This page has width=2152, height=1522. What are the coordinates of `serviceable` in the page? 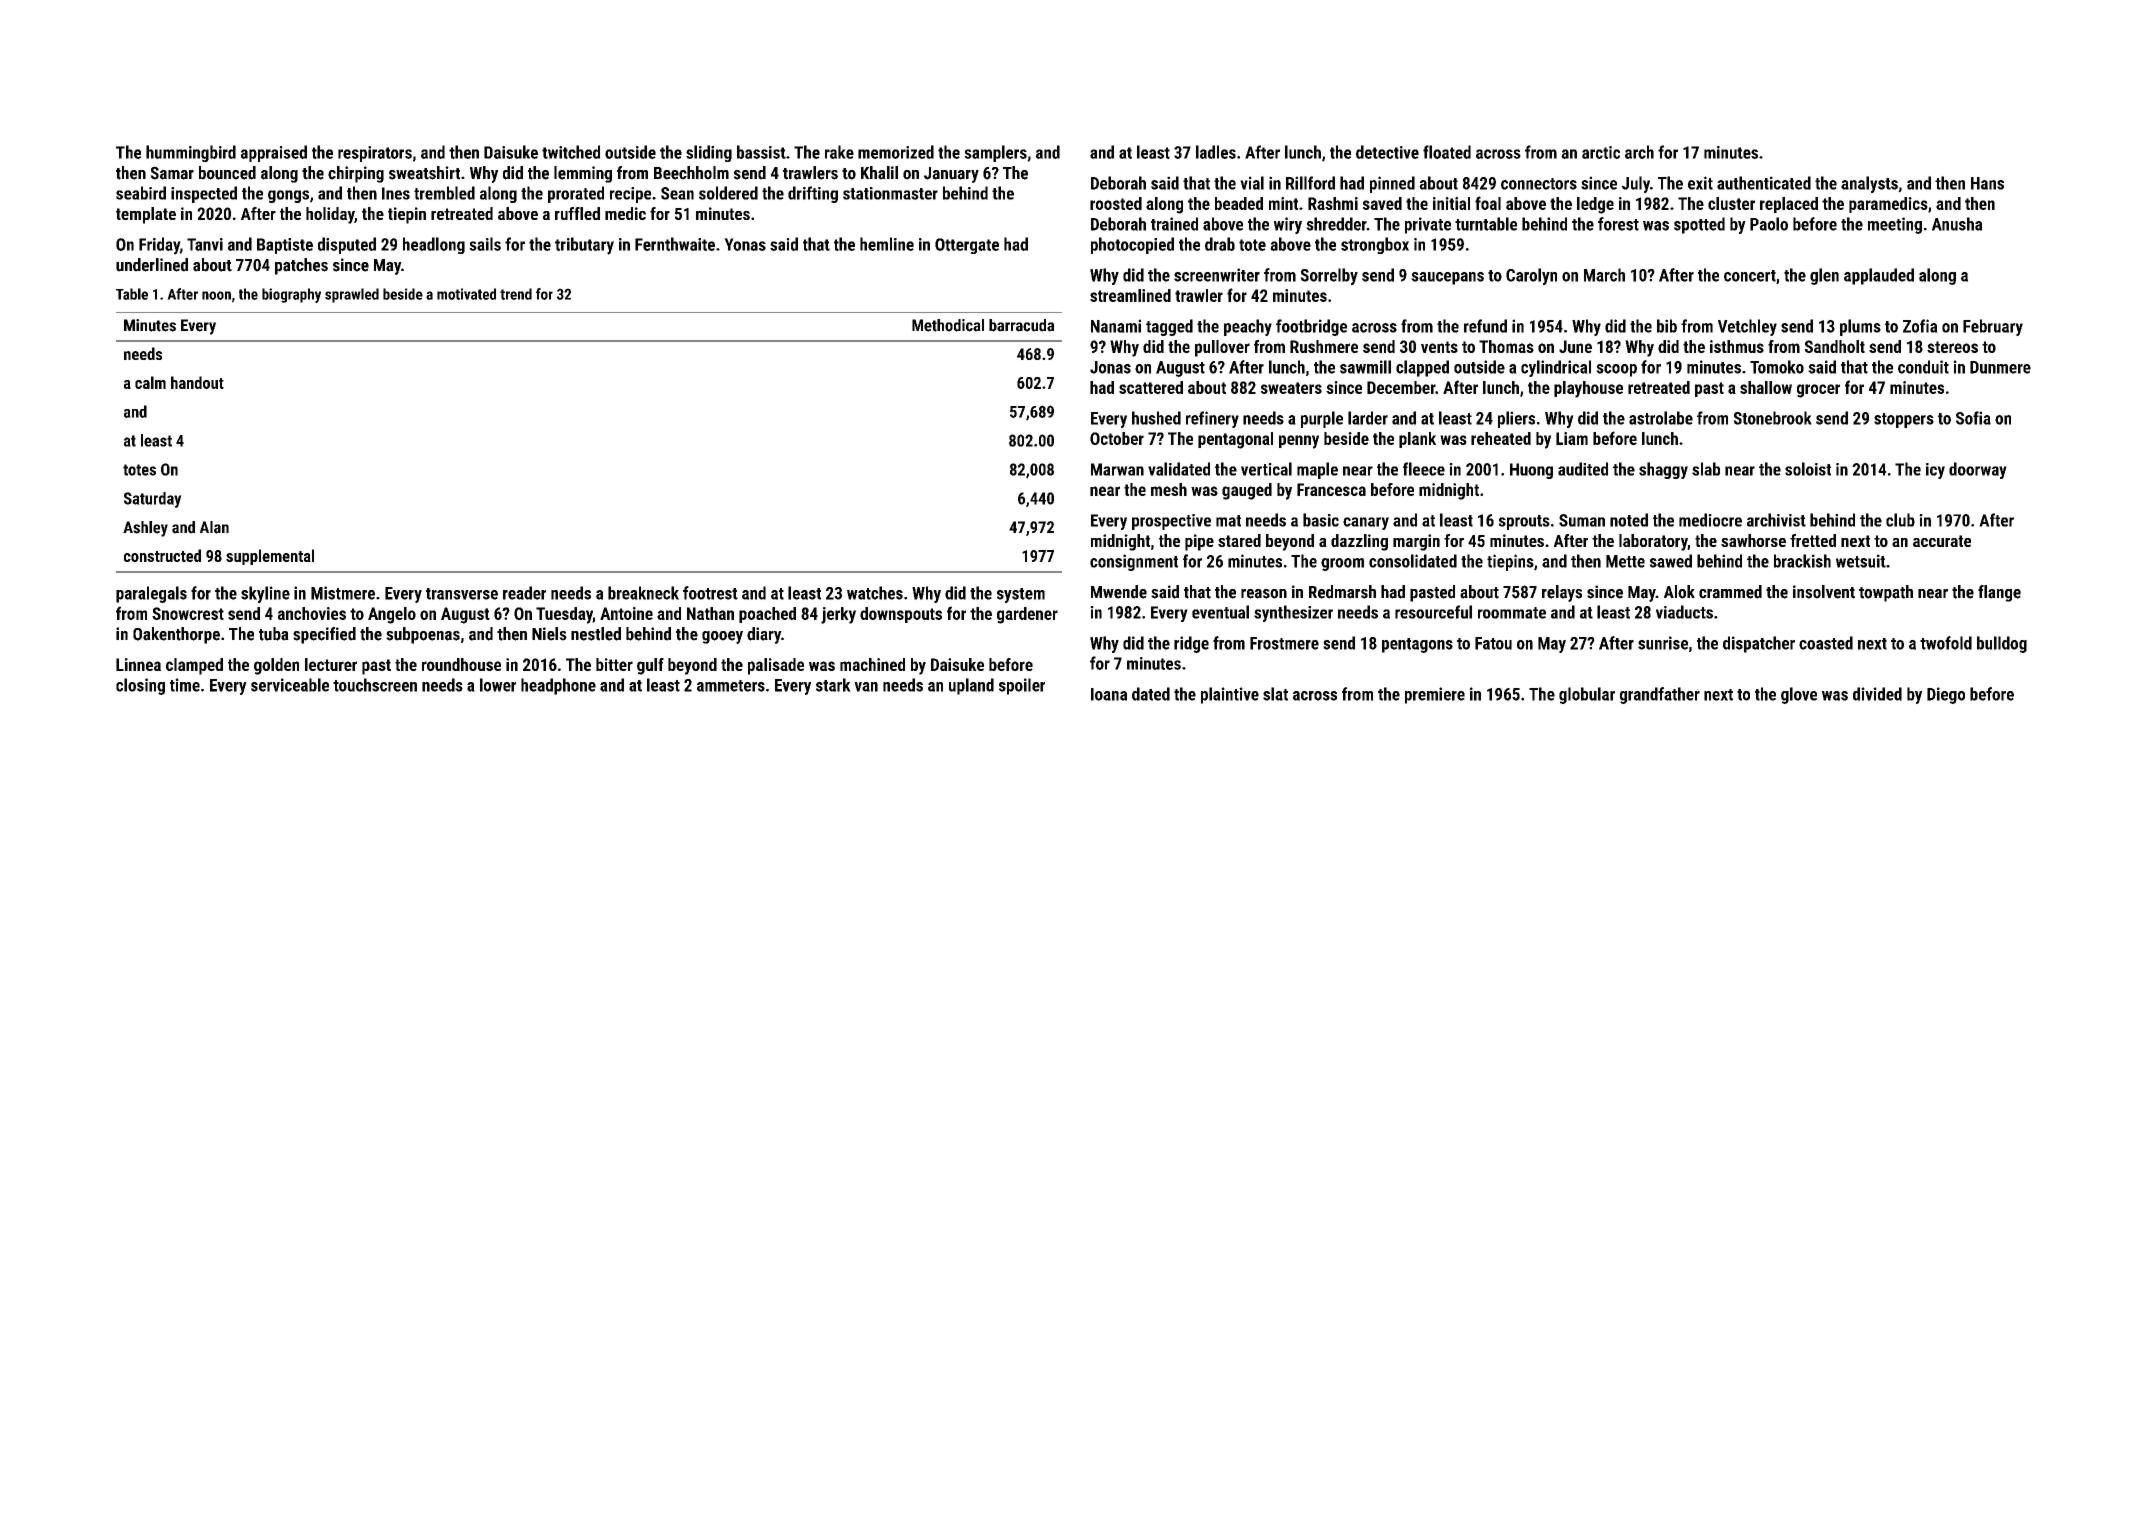 It's located at (290, 685).
